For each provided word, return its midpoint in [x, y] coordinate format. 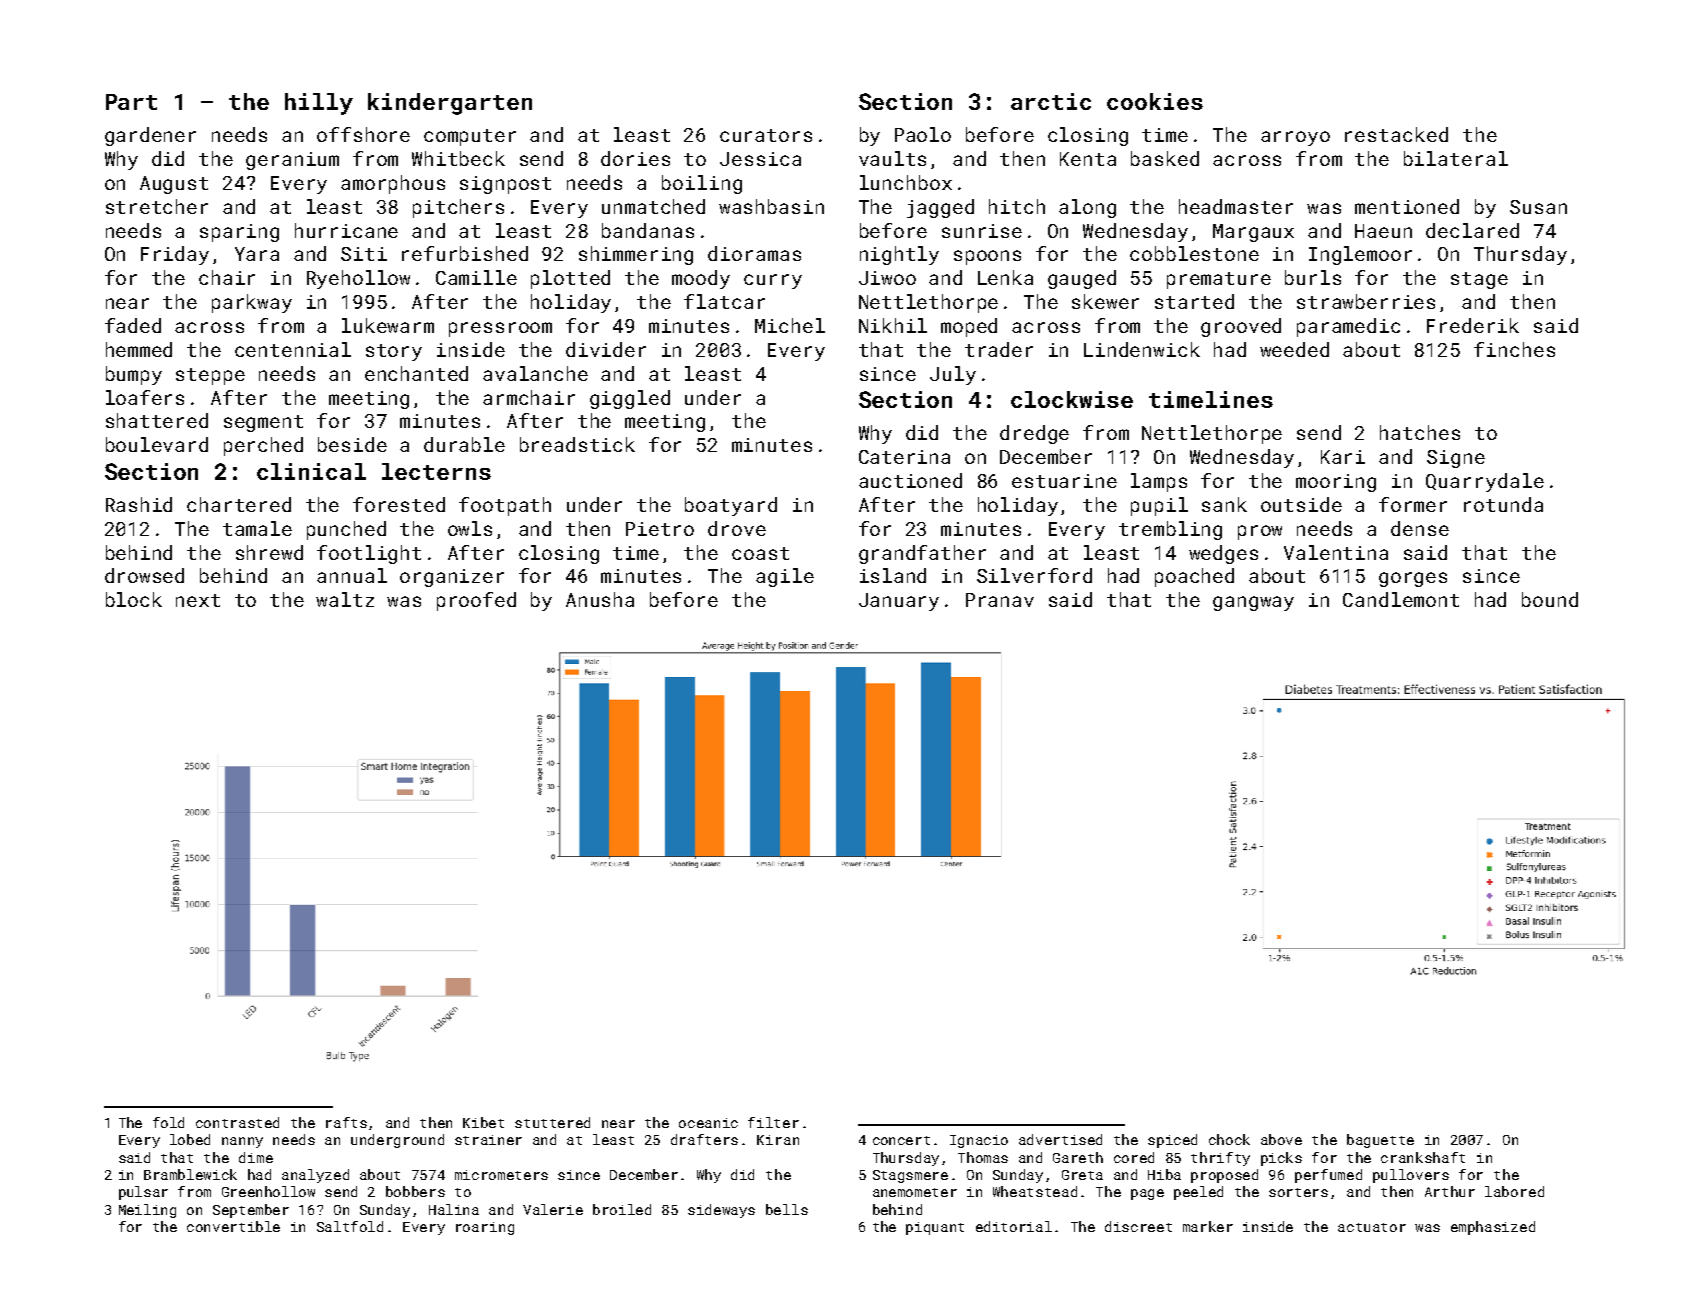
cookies [1155, 101]
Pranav [1000, 600]
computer [470, 137]
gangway [1253, 603]
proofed [476, 601]
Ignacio [979, 1141]
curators [766, 135]
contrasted [237, 1122]
